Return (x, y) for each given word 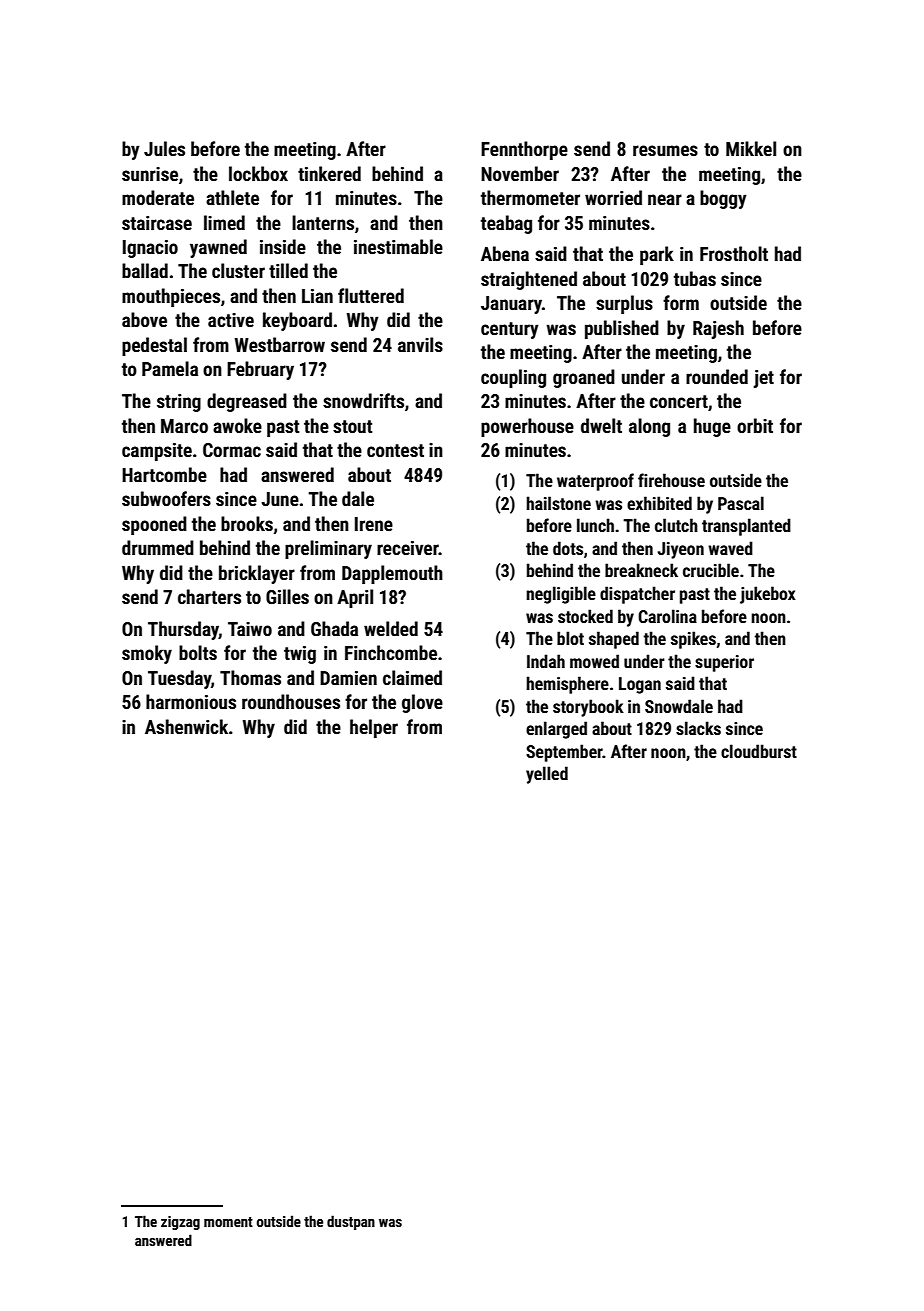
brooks (247, 523)
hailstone (558, 503)
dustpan (351, 1222)
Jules (164, 148)
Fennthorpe (524, 150)
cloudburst (759, 751)
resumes (665, 150)
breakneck (641, 570)
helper (374, 728)
